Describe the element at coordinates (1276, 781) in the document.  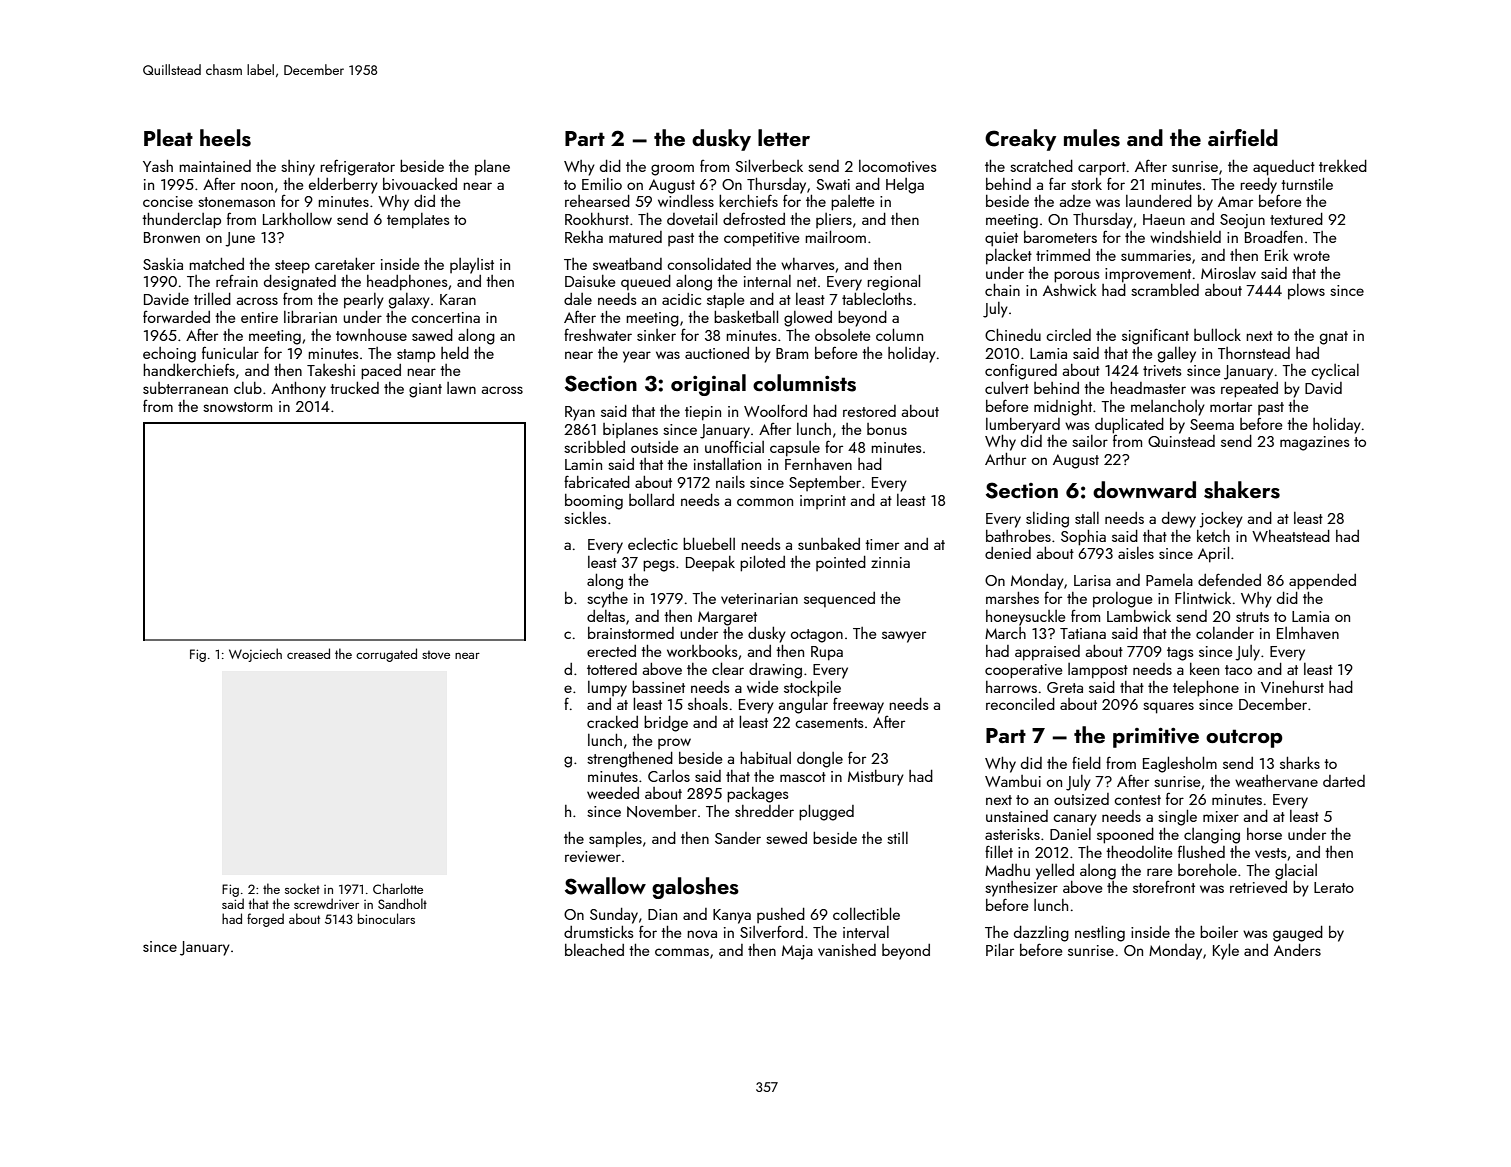
I see `weathervane` at that location.
